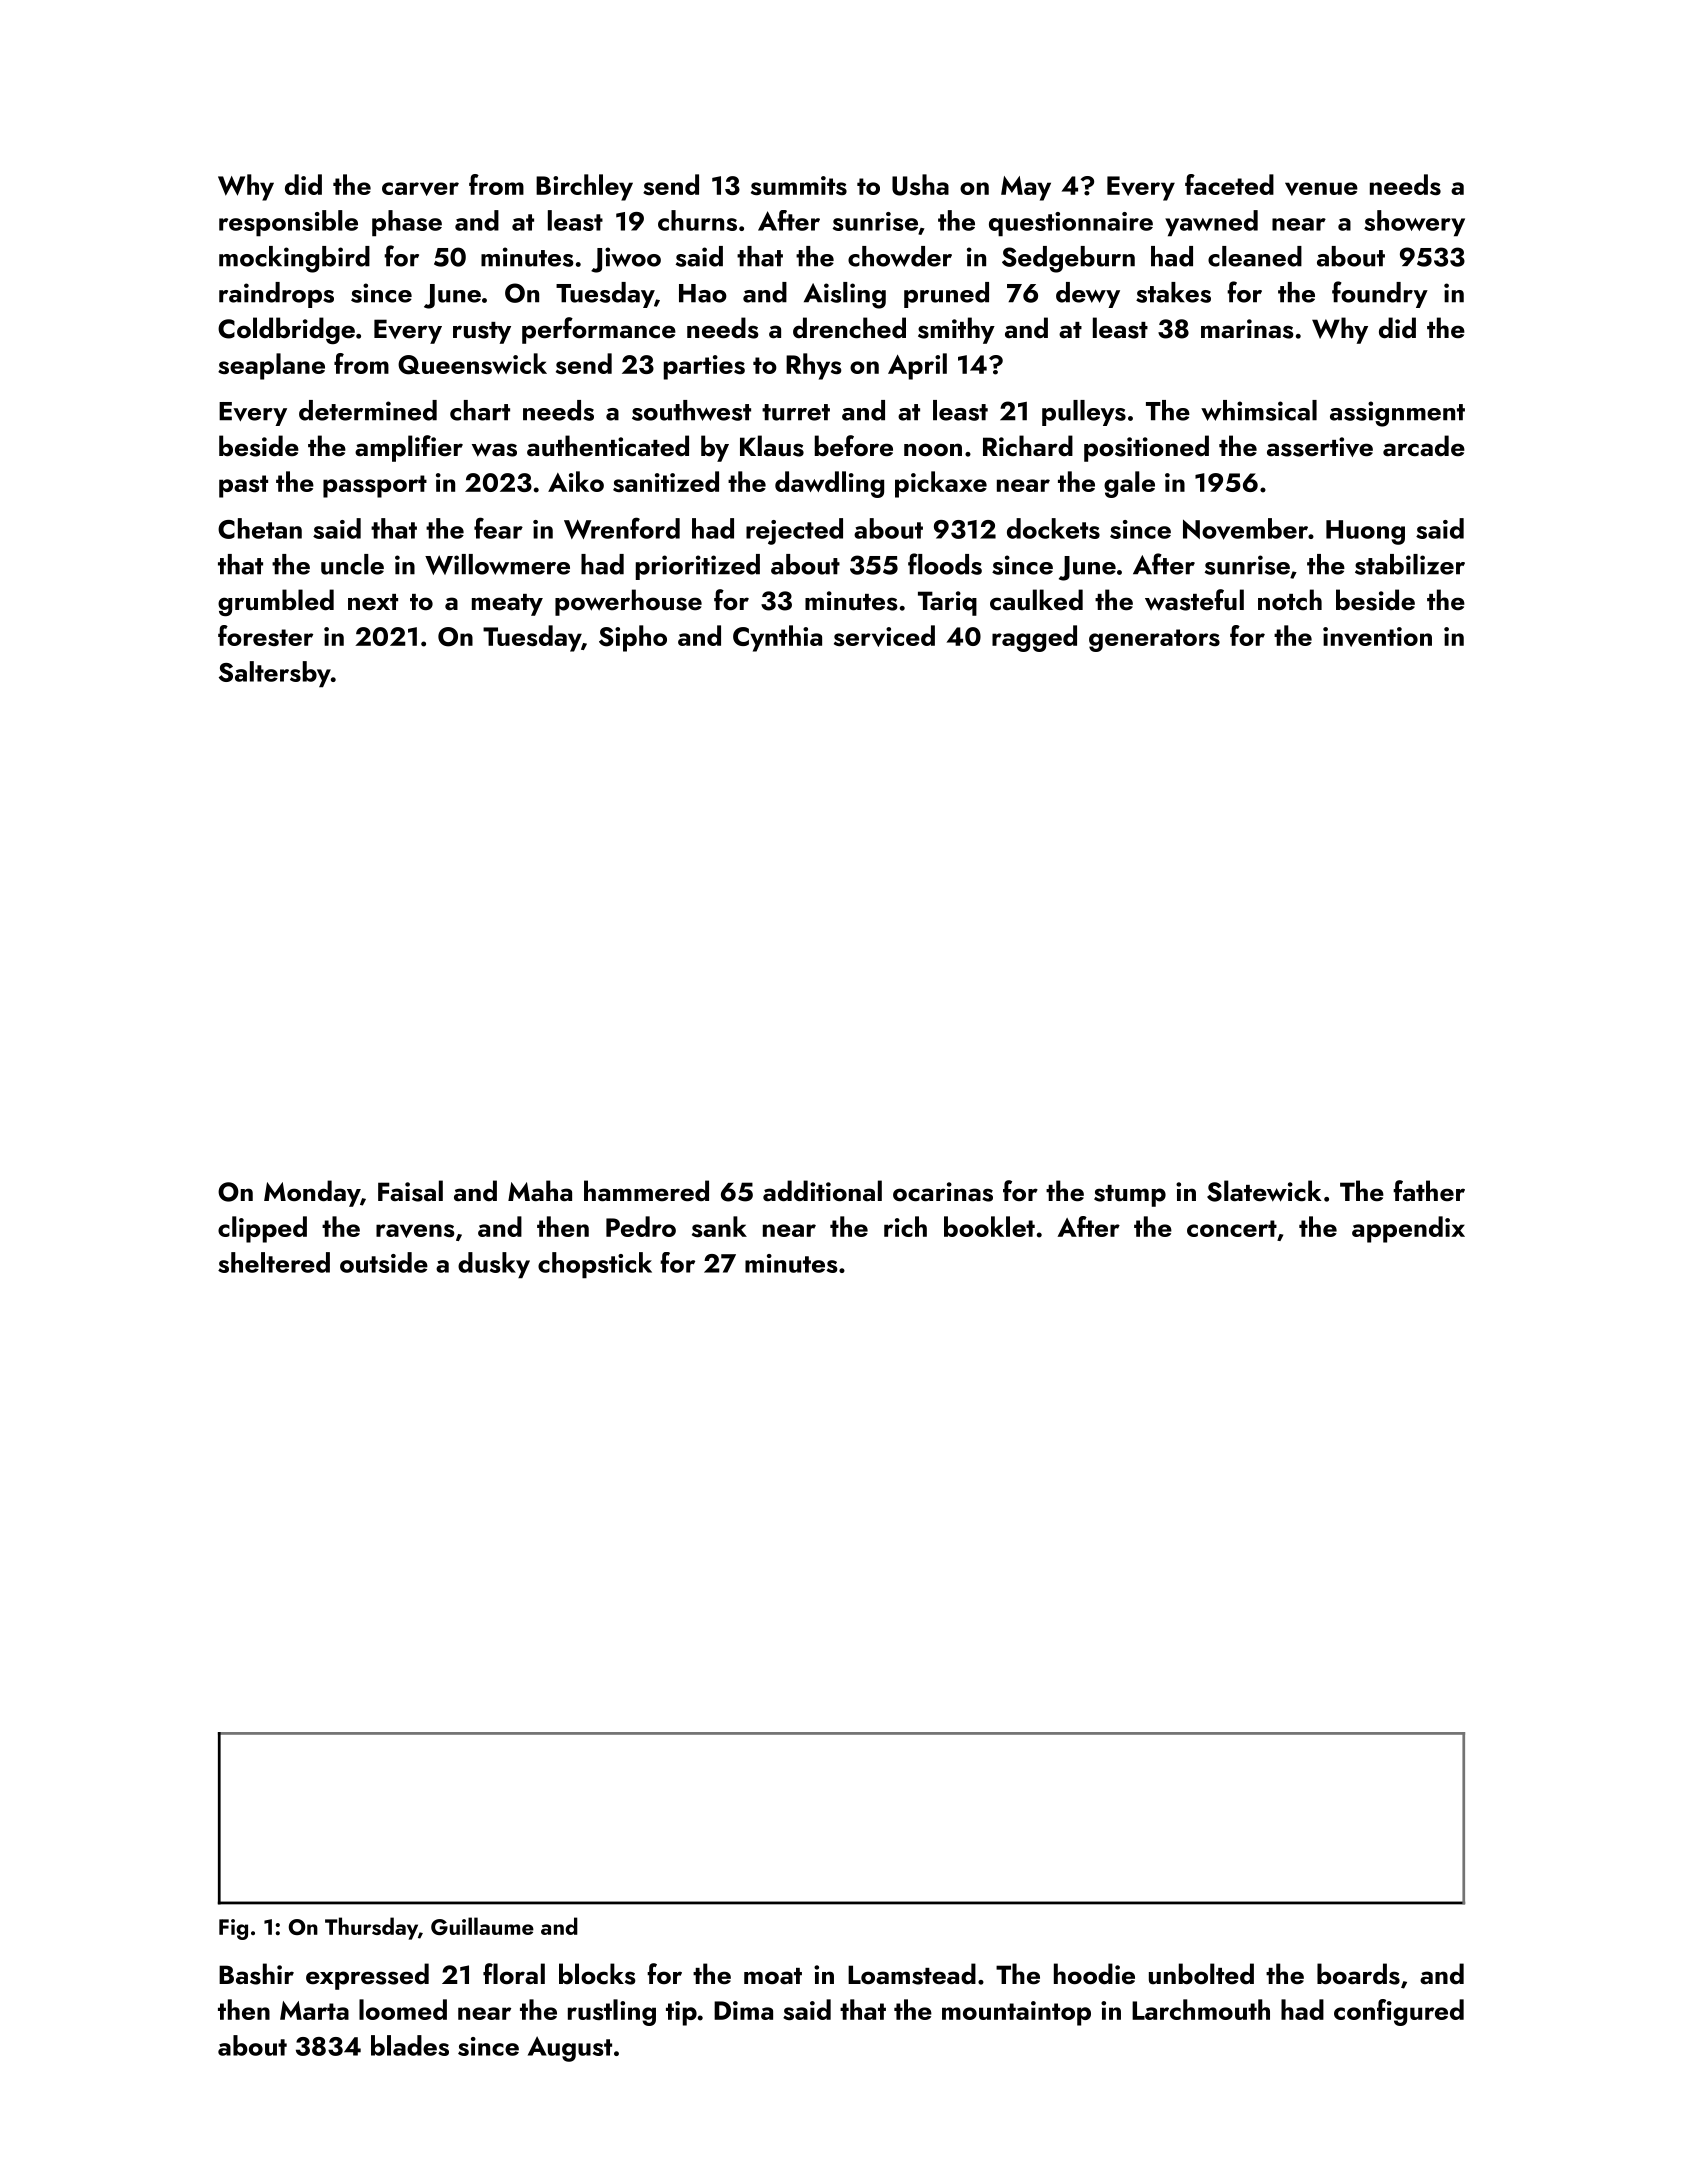 Image resolution: width=1683 pixels, height=2178 pixels. What do you see at coordinates (265, 635) in the image?
I see `forester` at bounding box center [265, 635].
